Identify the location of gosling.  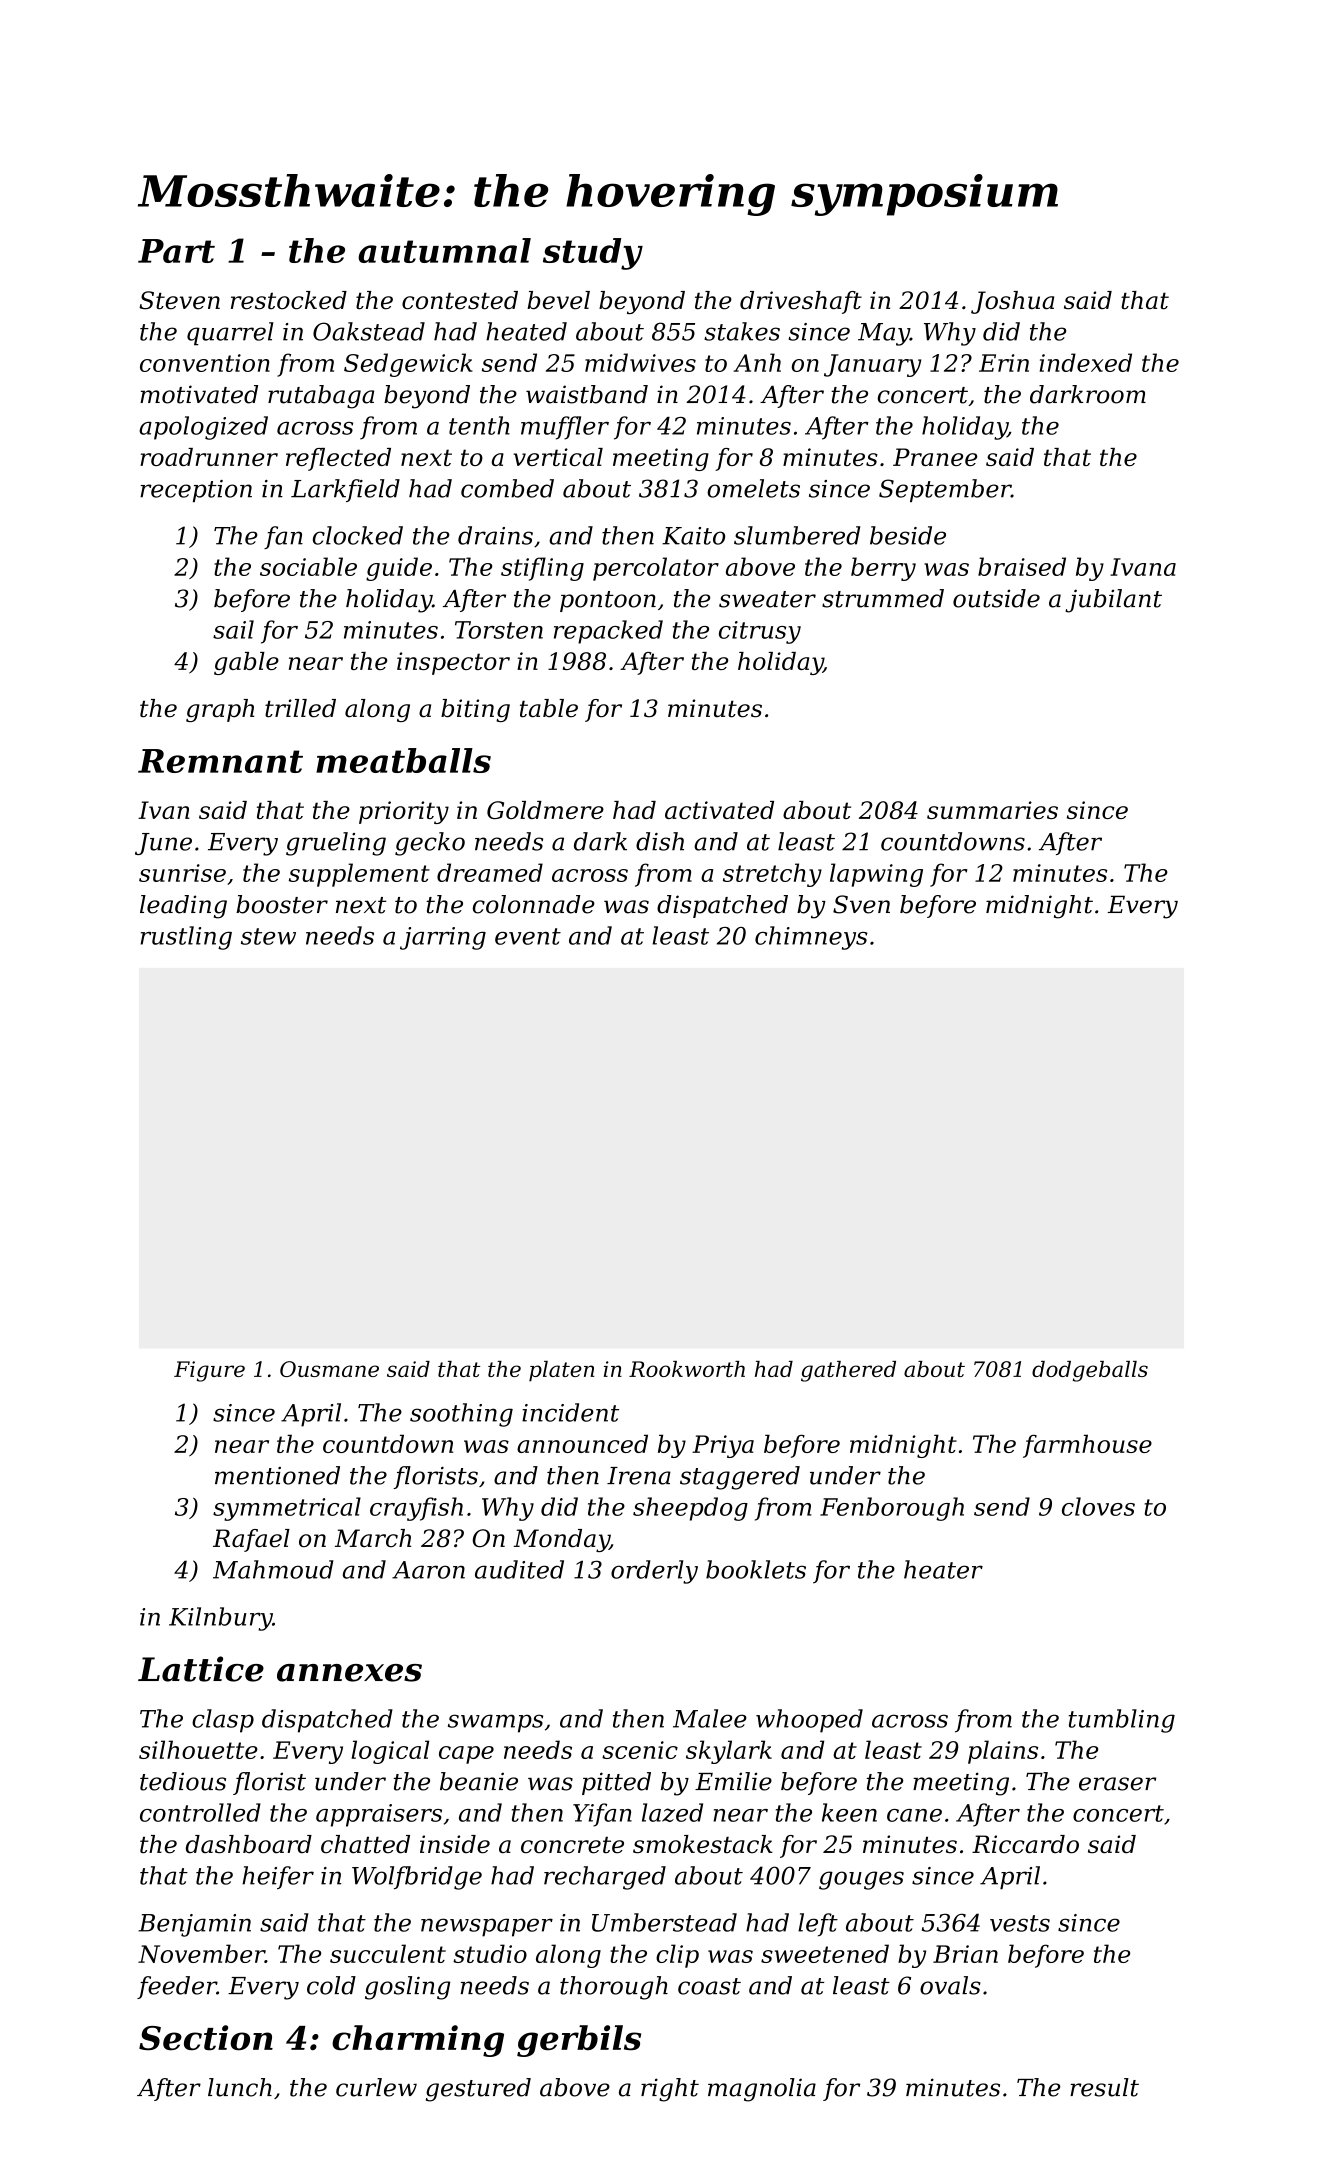
(408, 1988).
